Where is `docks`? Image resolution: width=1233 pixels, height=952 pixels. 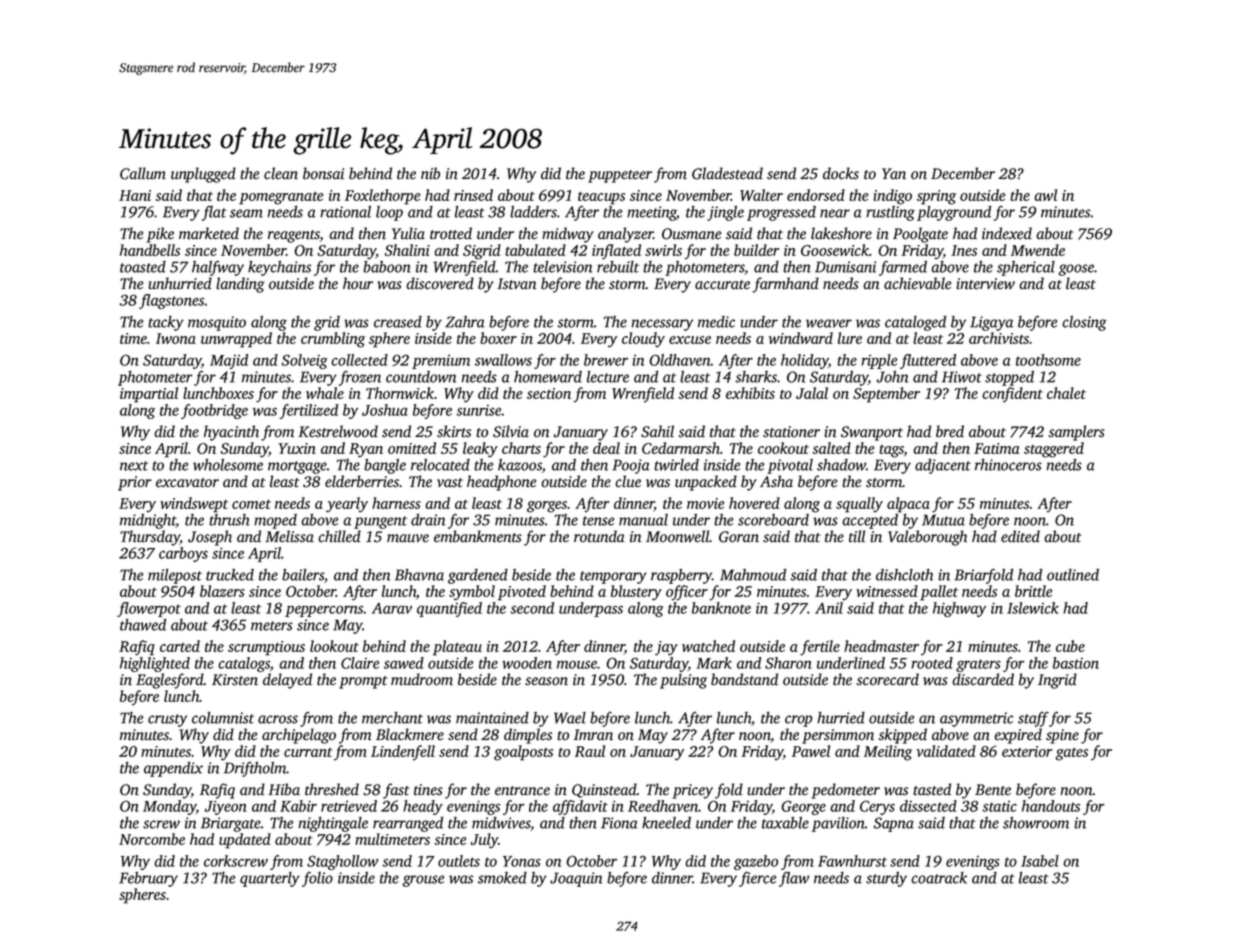
docks is located at coordinates (841, 173).
